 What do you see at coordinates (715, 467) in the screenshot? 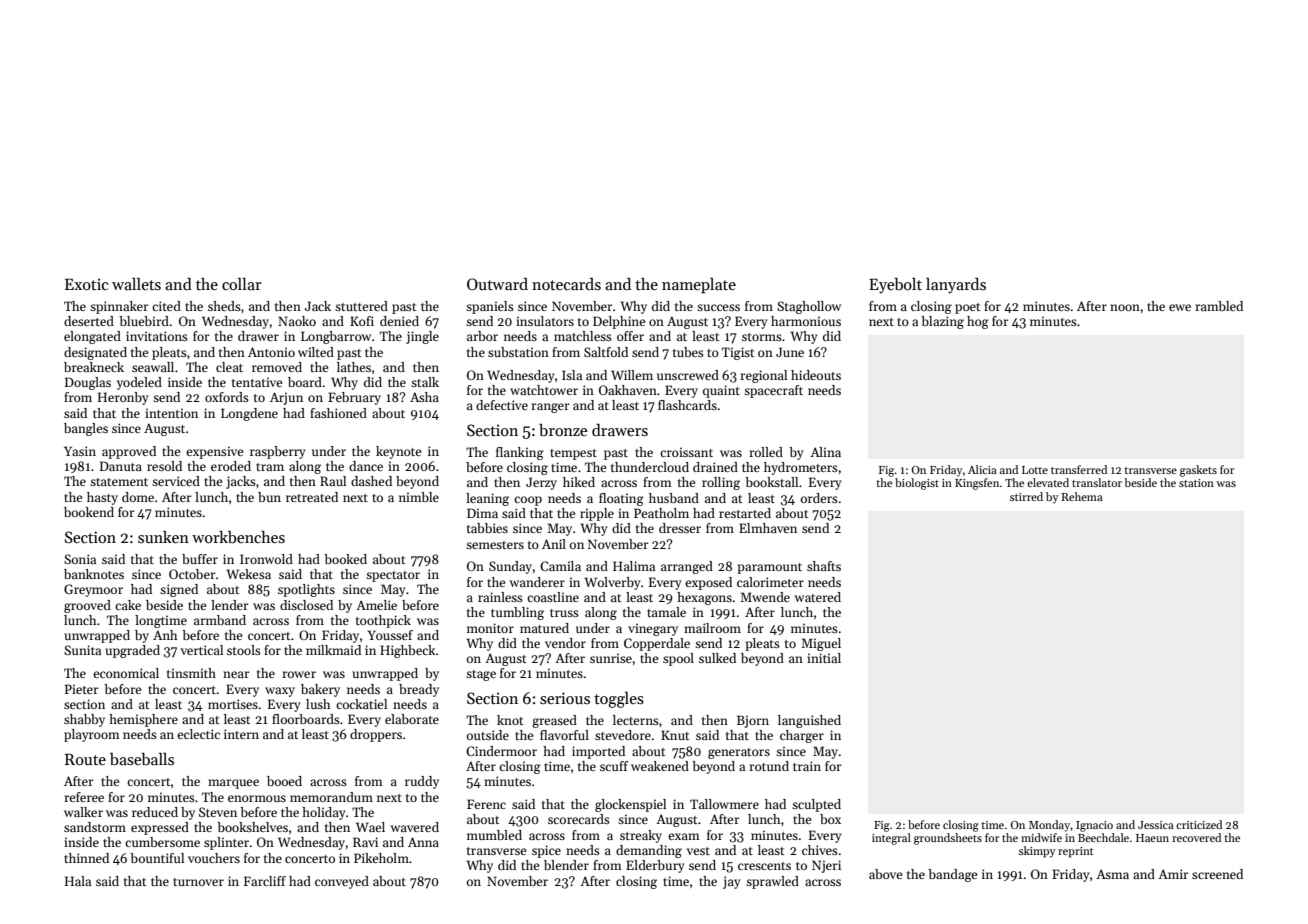
I see `drained` at bounding box center [715, 467].
